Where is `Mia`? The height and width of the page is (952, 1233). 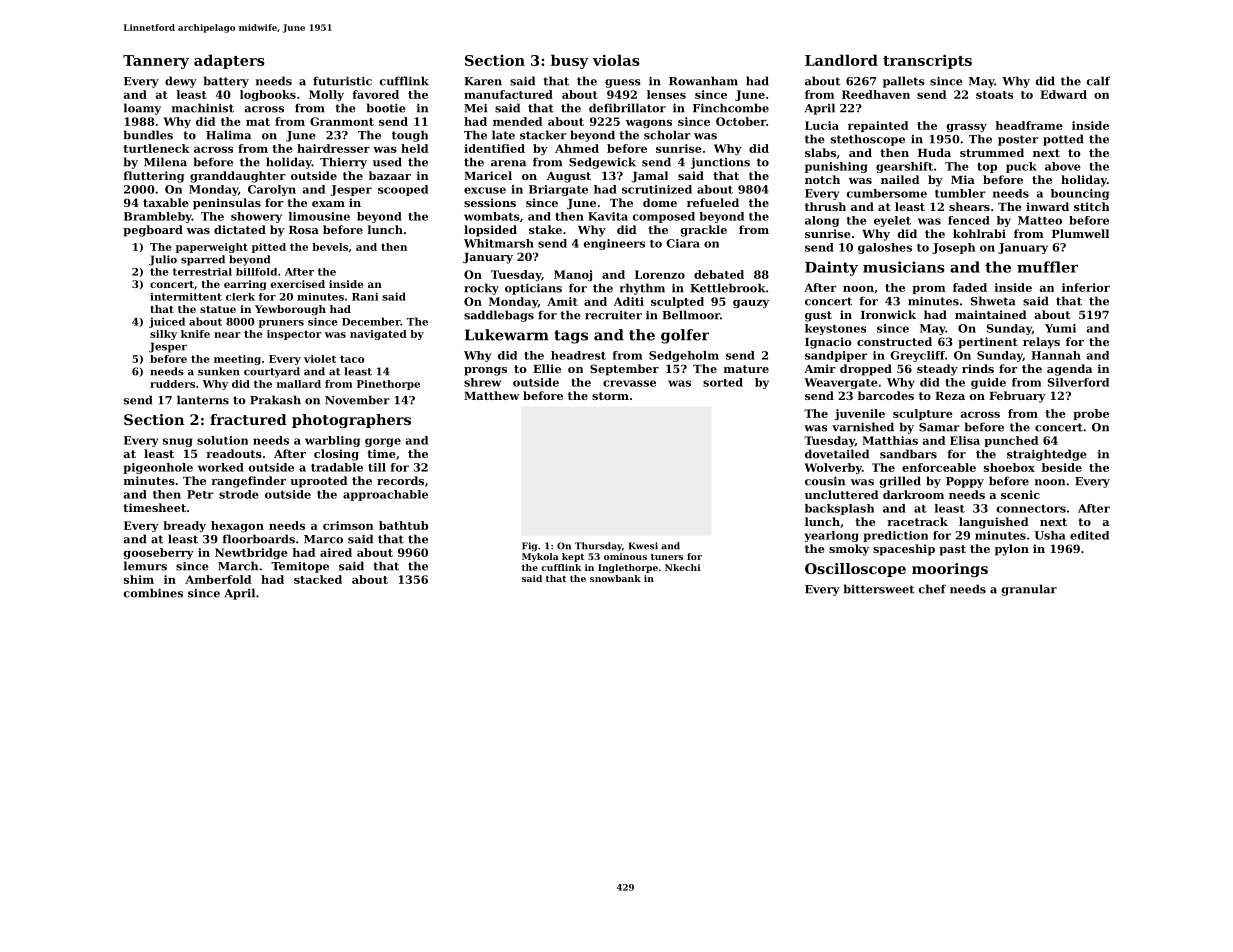
Mia is located at coordinates (963, 179).
